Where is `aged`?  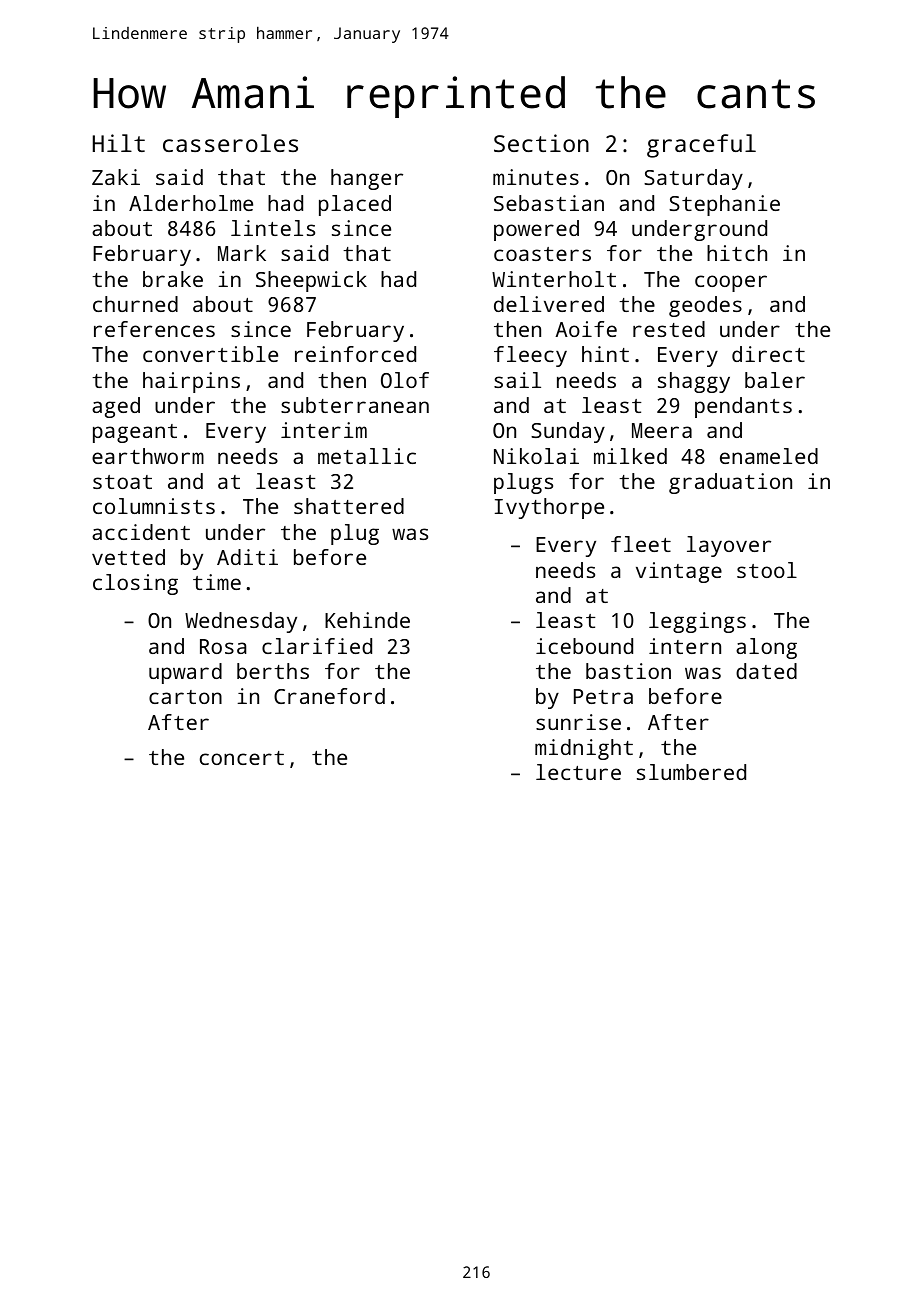
aged is located at coordinates (116, 407).
